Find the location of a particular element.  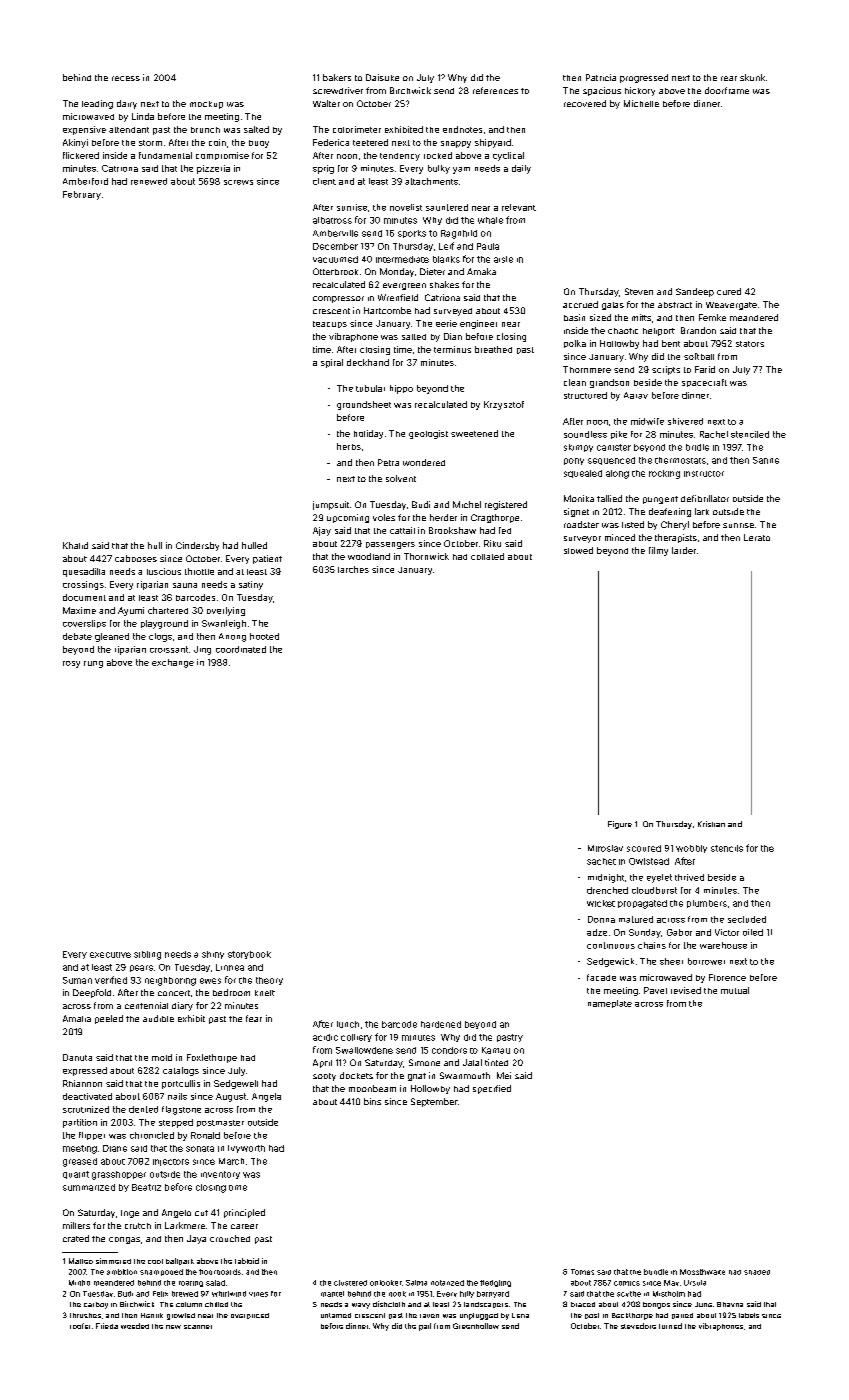

Greenhollow is located at coordinates (476, 1326).
